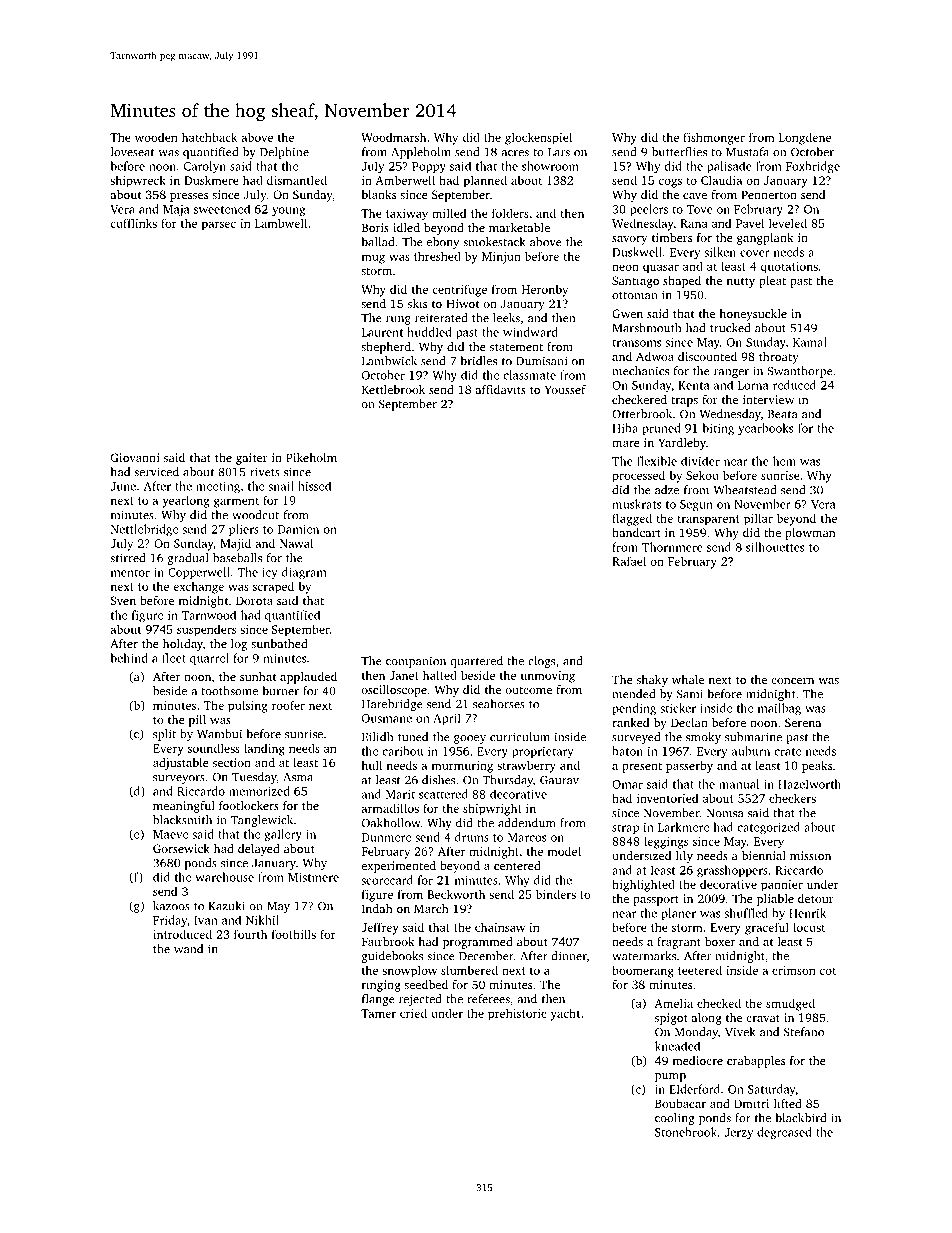 The height and width of the screenshot is (1233, 952). I want to click on warehouse, so click(224, 877).
